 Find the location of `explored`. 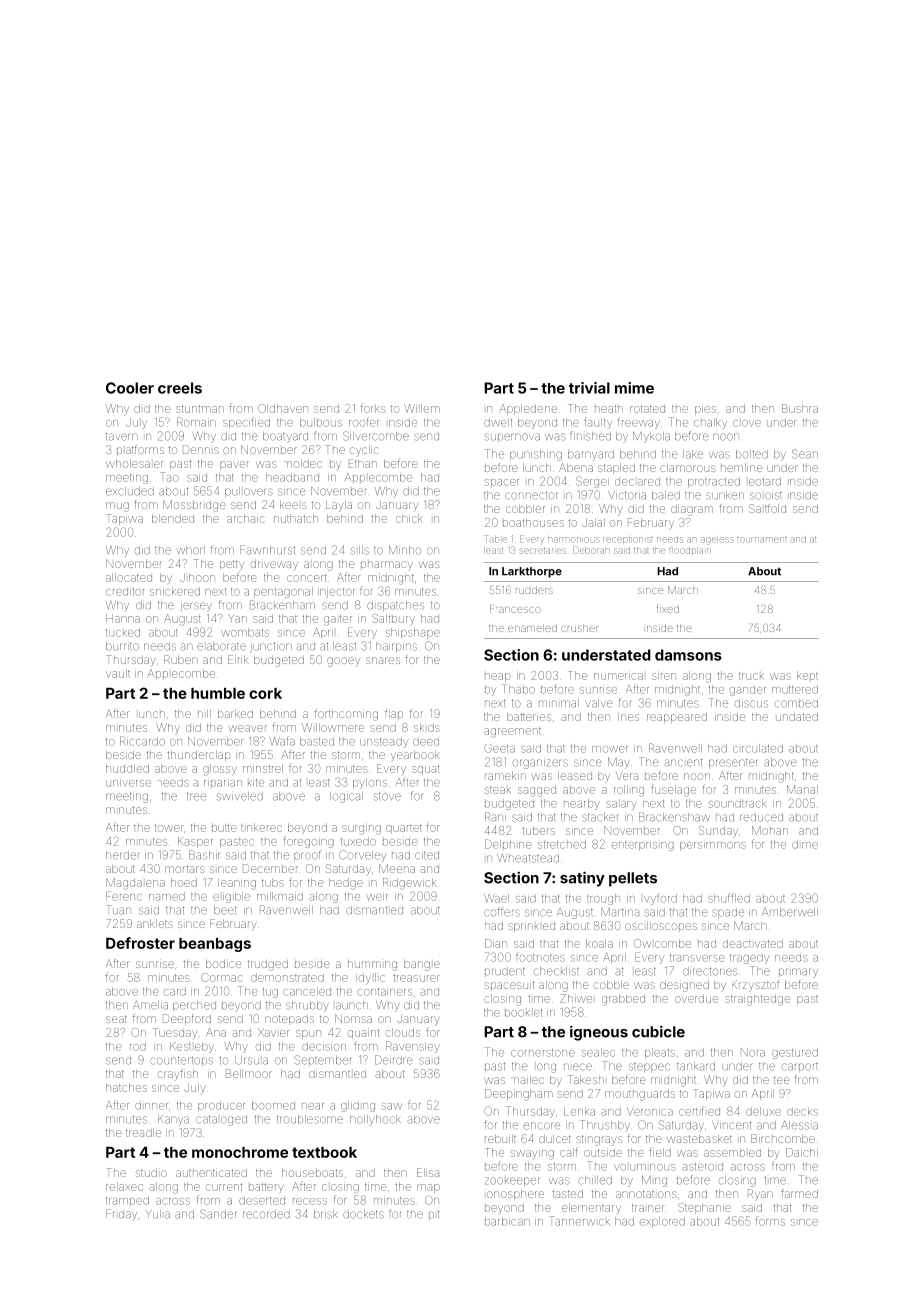

explored is located at coordinates (662, 1222).
